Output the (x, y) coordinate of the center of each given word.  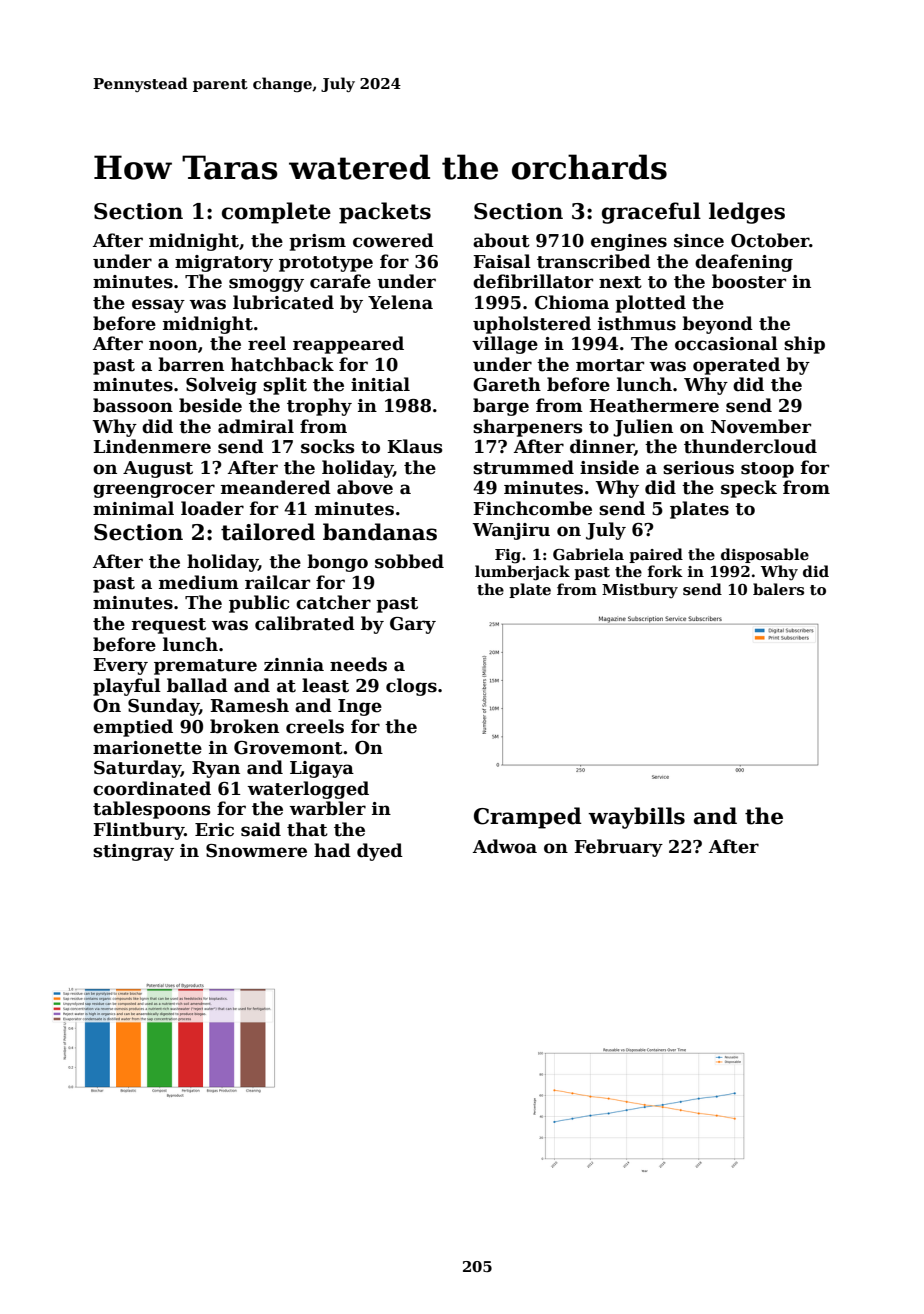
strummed (523, 467)
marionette (147, 748)
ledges (747, 213)
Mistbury (640, 590)
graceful (651, 213)
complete (276, 213)
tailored (268, 532)
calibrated (305, 623)
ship (804, 345)
